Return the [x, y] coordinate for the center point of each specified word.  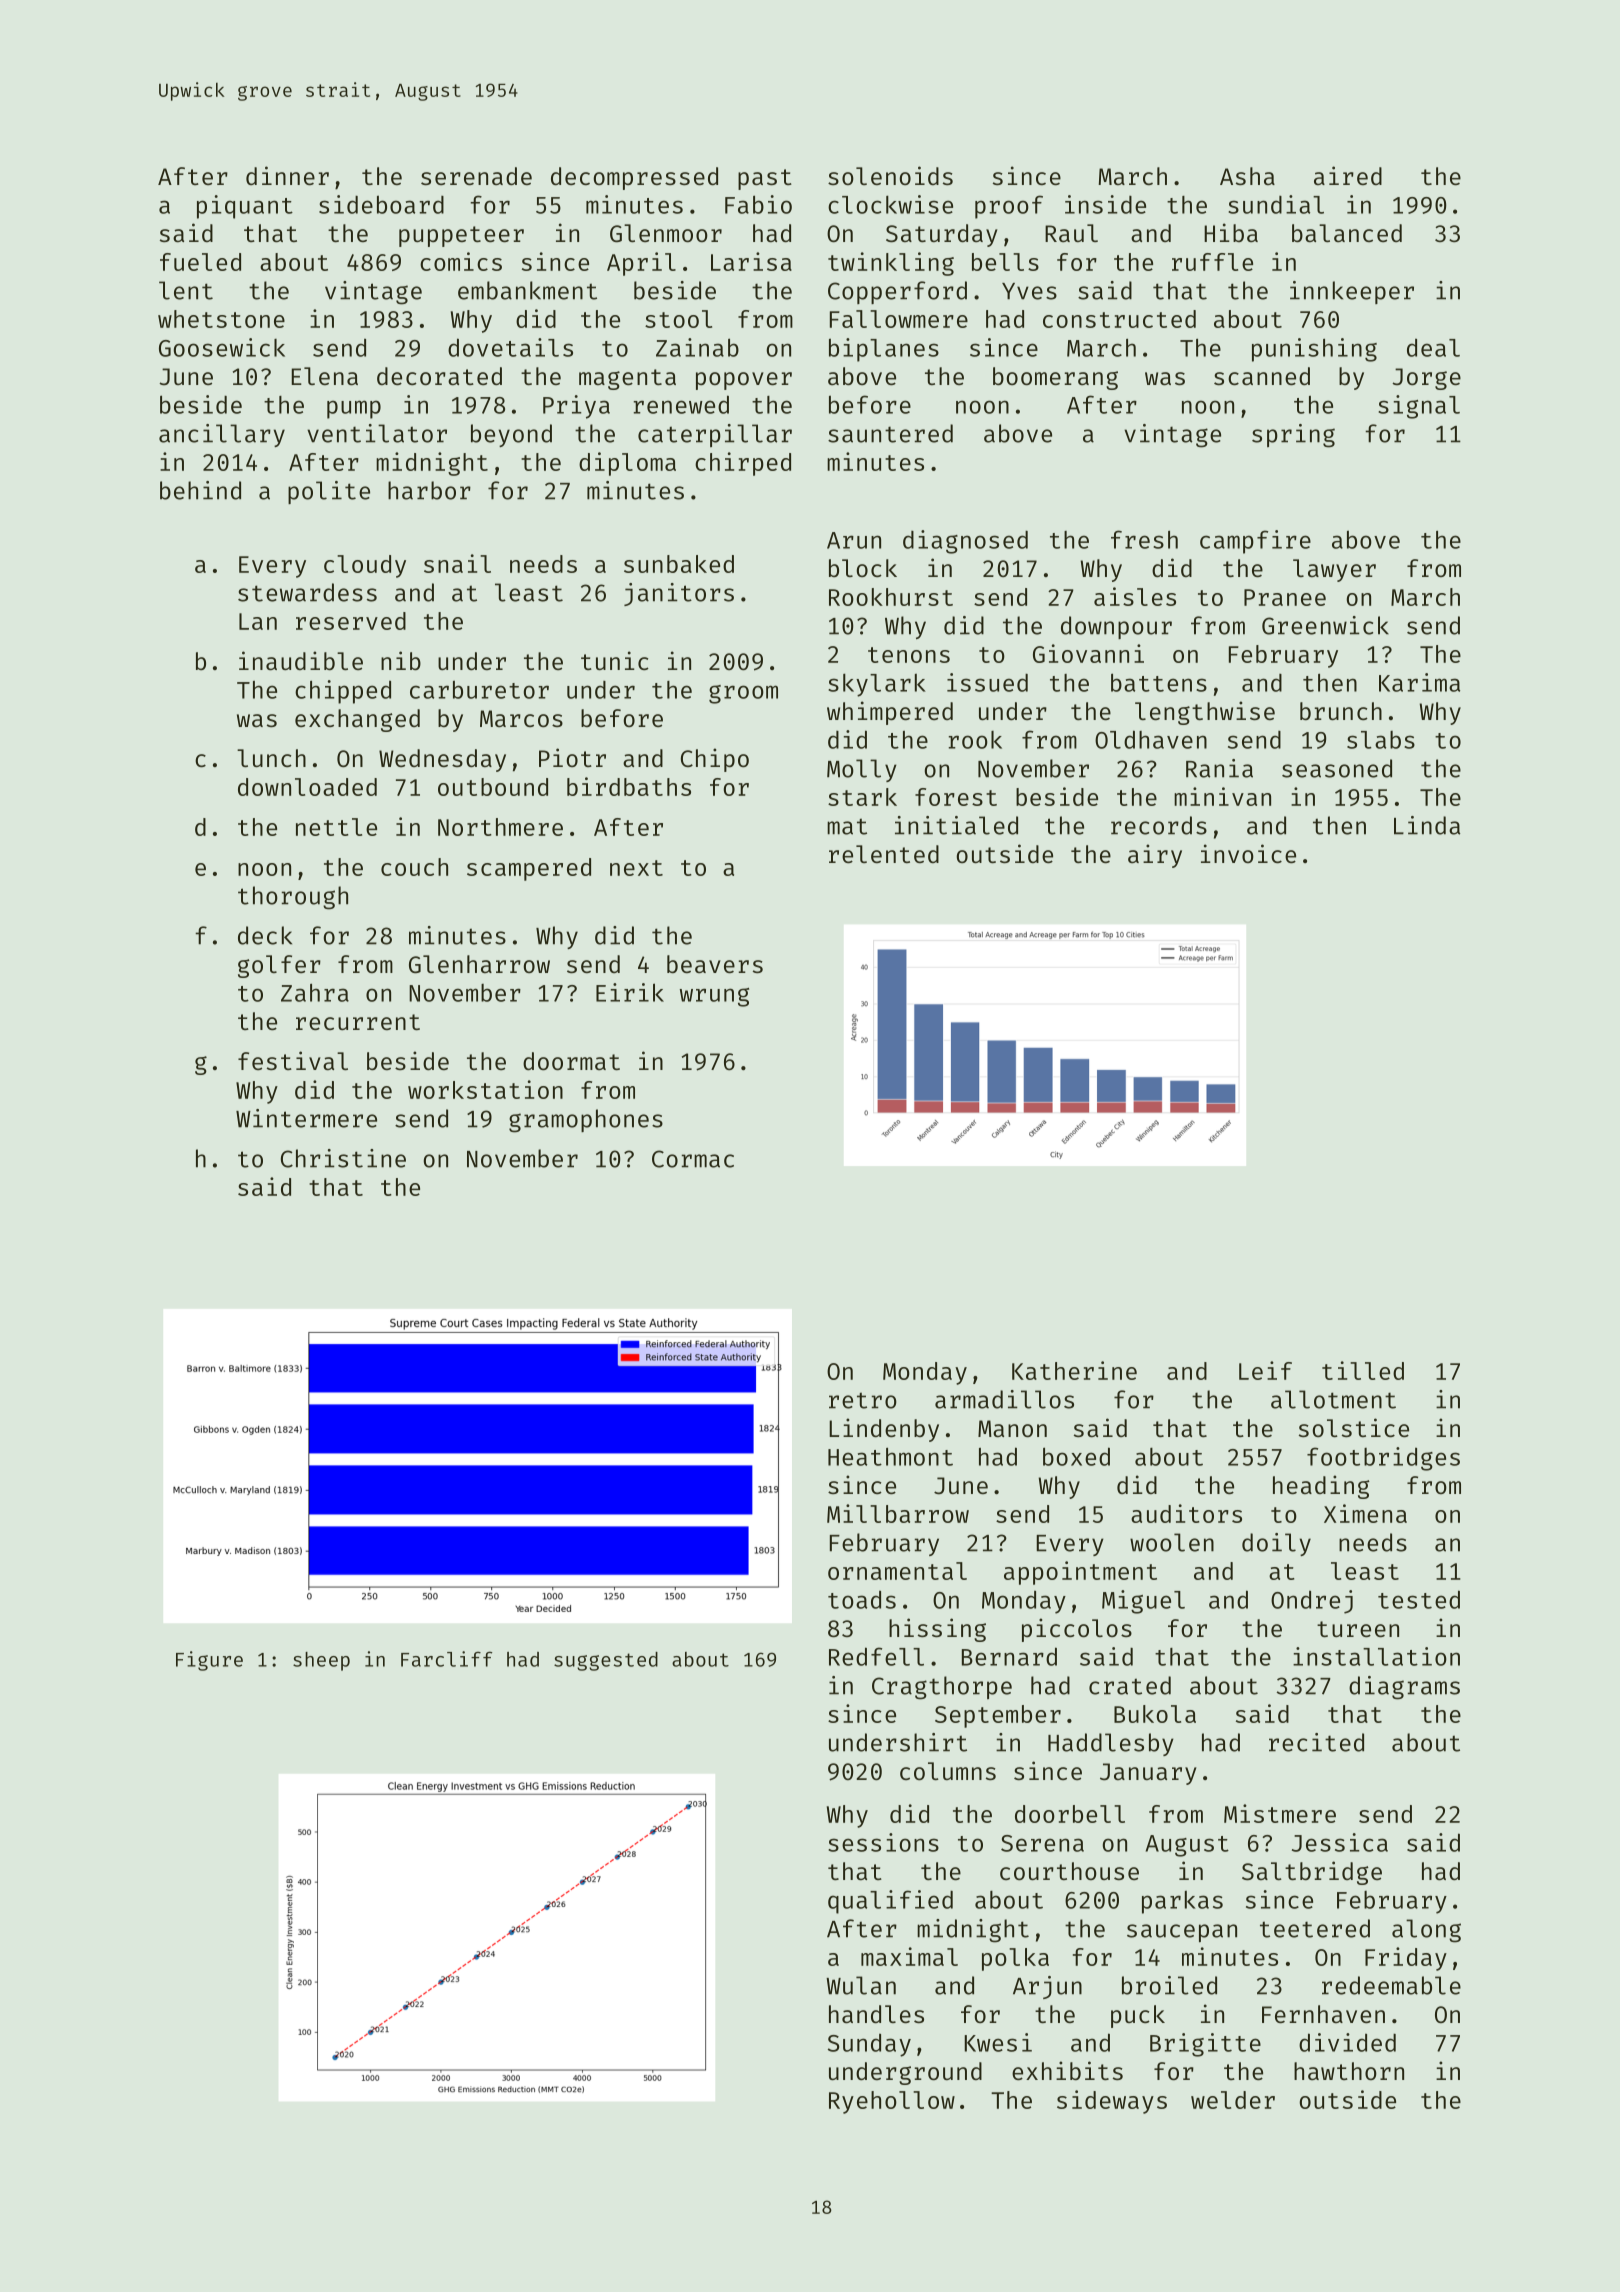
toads [862, 1600]
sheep [321, 1661]
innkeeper [1352, 292]
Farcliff [446, 1659]
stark [862, 797]
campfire [1255, 542]
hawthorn [1349, 2071]
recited [1316, 1742]
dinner [287, 175]
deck [265, 935]
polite [329, 492]
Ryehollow [892, 2102]
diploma [627, 464]
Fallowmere [899, 319]
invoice [1248, 853]
